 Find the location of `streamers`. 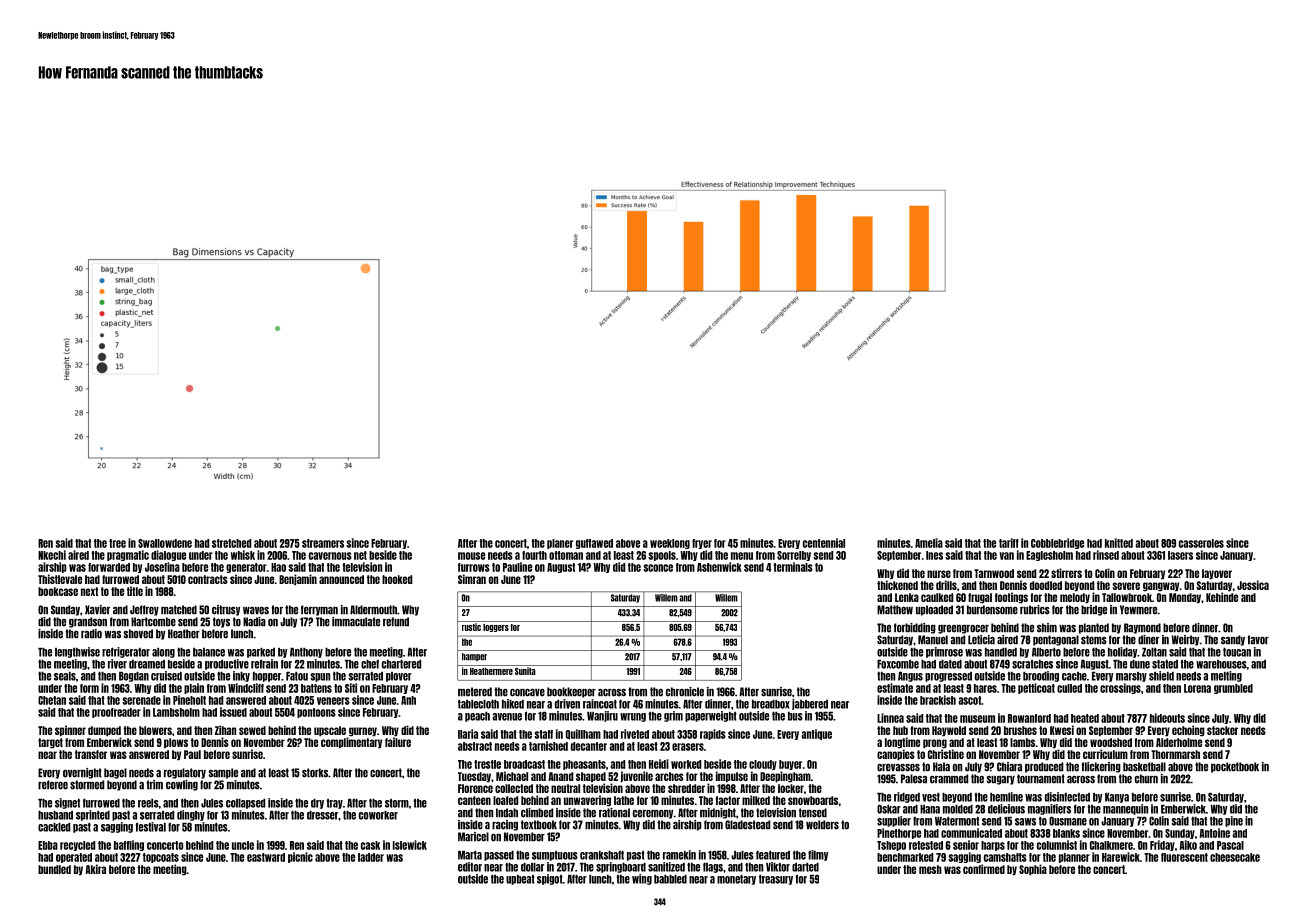

streamers is located at coordinates (323, 543).
